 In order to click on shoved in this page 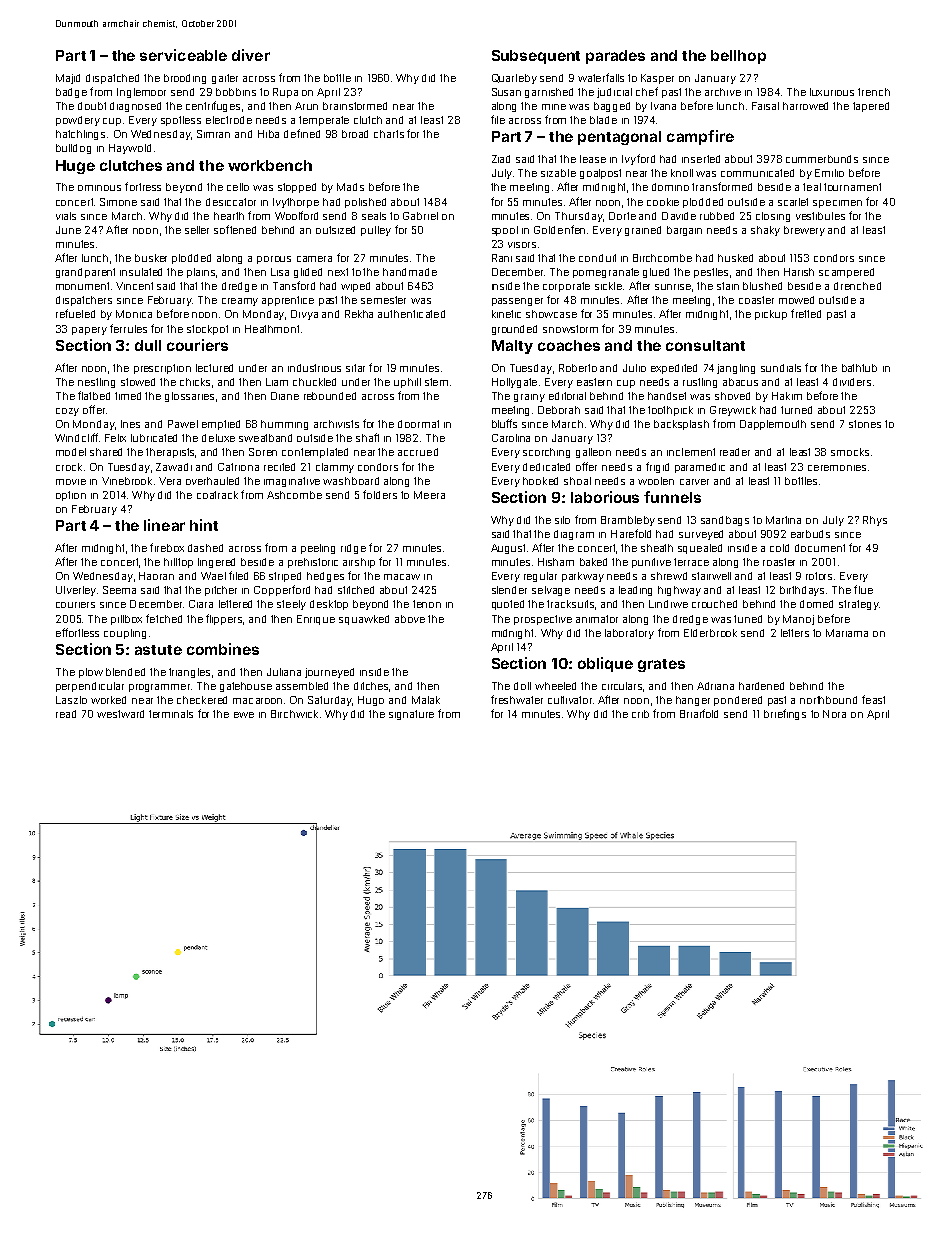, I will do `click(732, 396)`.
